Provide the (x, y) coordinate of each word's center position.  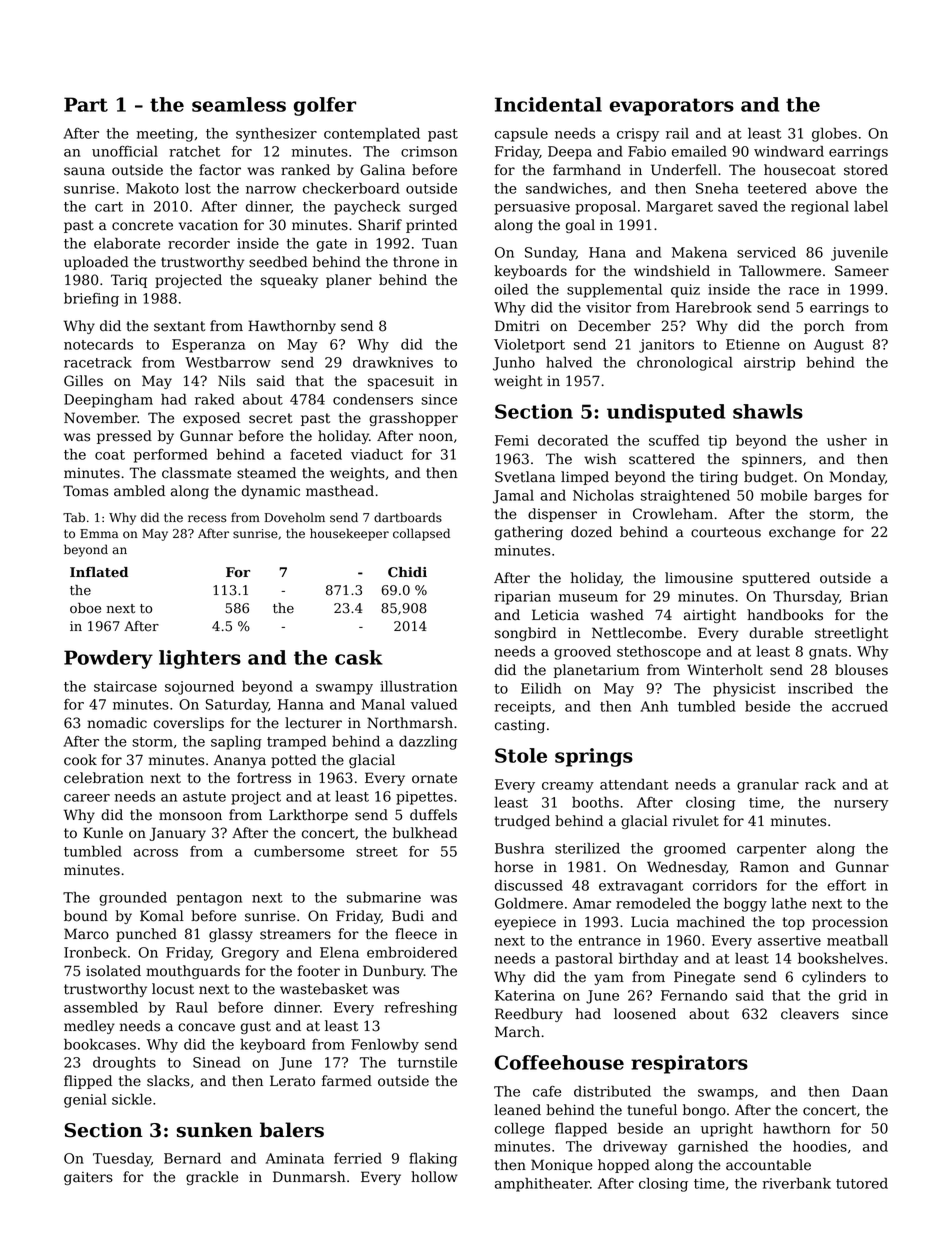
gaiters (88, 1178)
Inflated (99, 572)
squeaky (289, 281)
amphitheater (542, 1185)
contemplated (372, 135)
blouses (861, 670)
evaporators (672, 107)
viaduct (377, 454)
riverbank (797, 1183)
